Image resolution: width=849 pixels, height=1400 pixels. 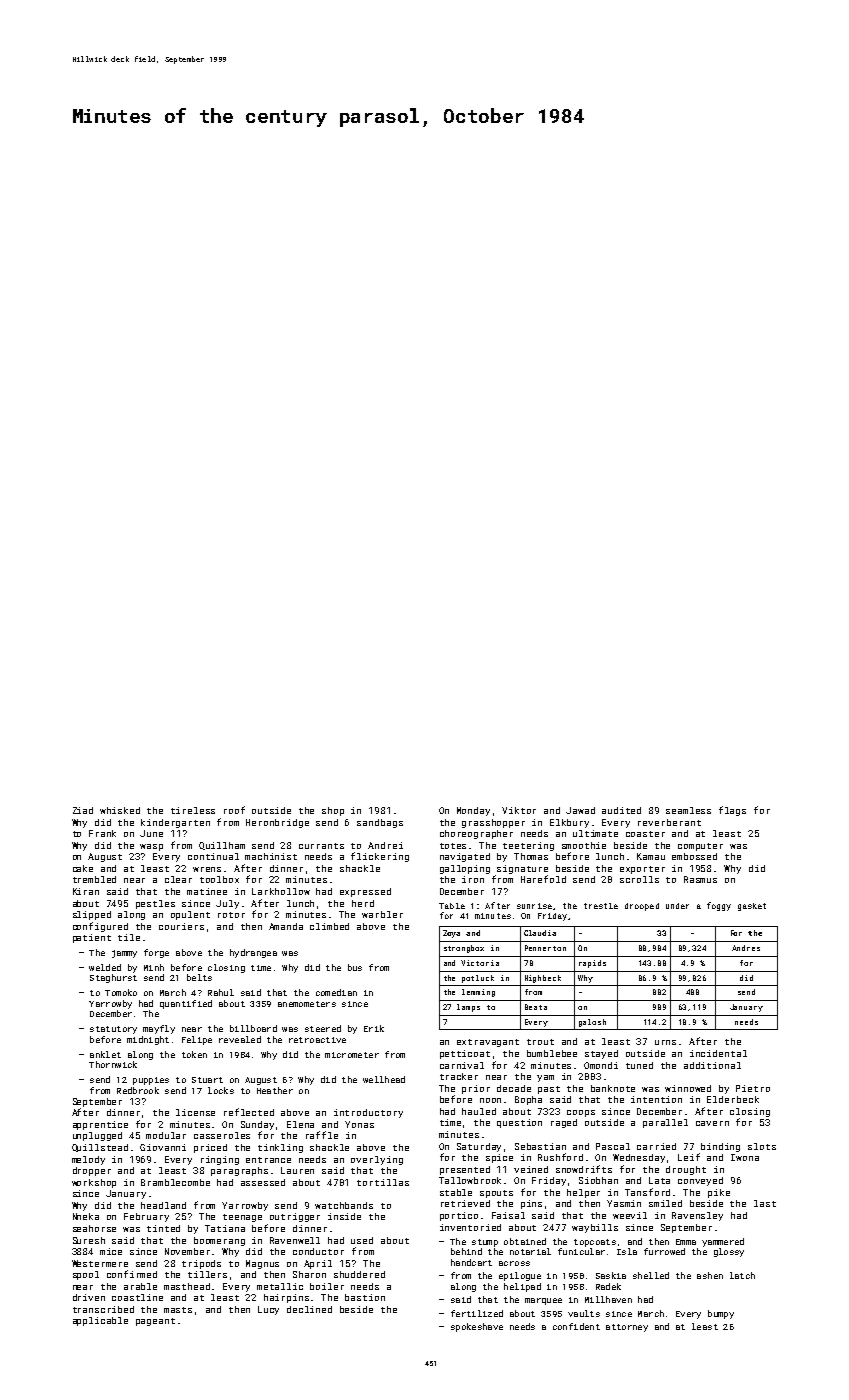 I want to click on intention, so click(x=656, y=1099).
